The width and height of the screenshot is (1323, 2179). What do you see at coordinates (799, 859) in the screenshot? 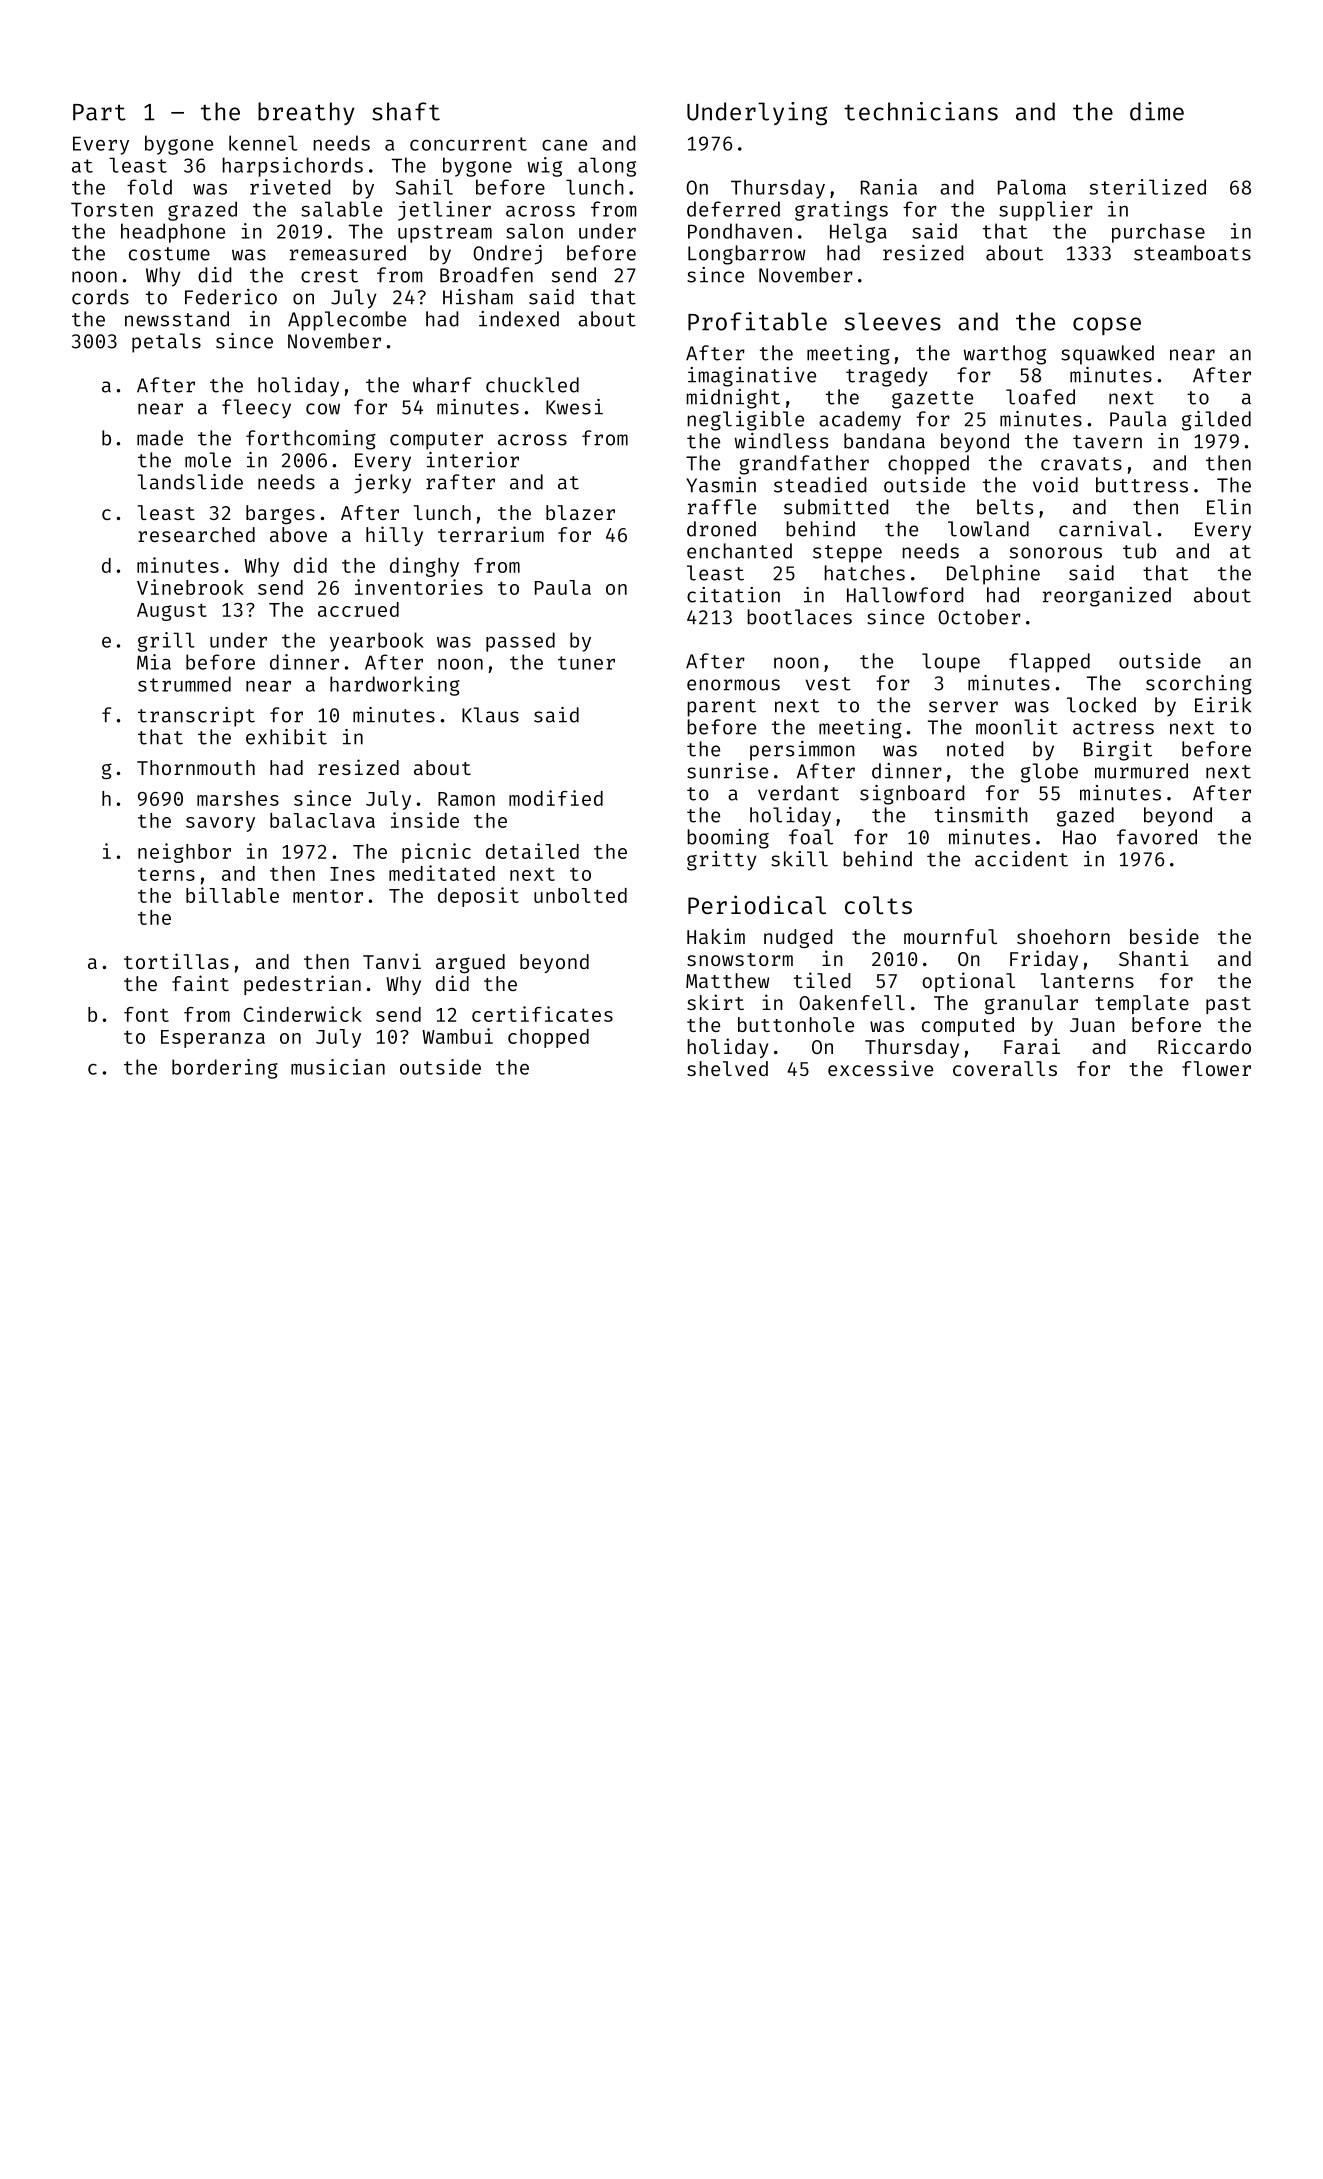
I see `skill` at bounding box center [799, 859].
